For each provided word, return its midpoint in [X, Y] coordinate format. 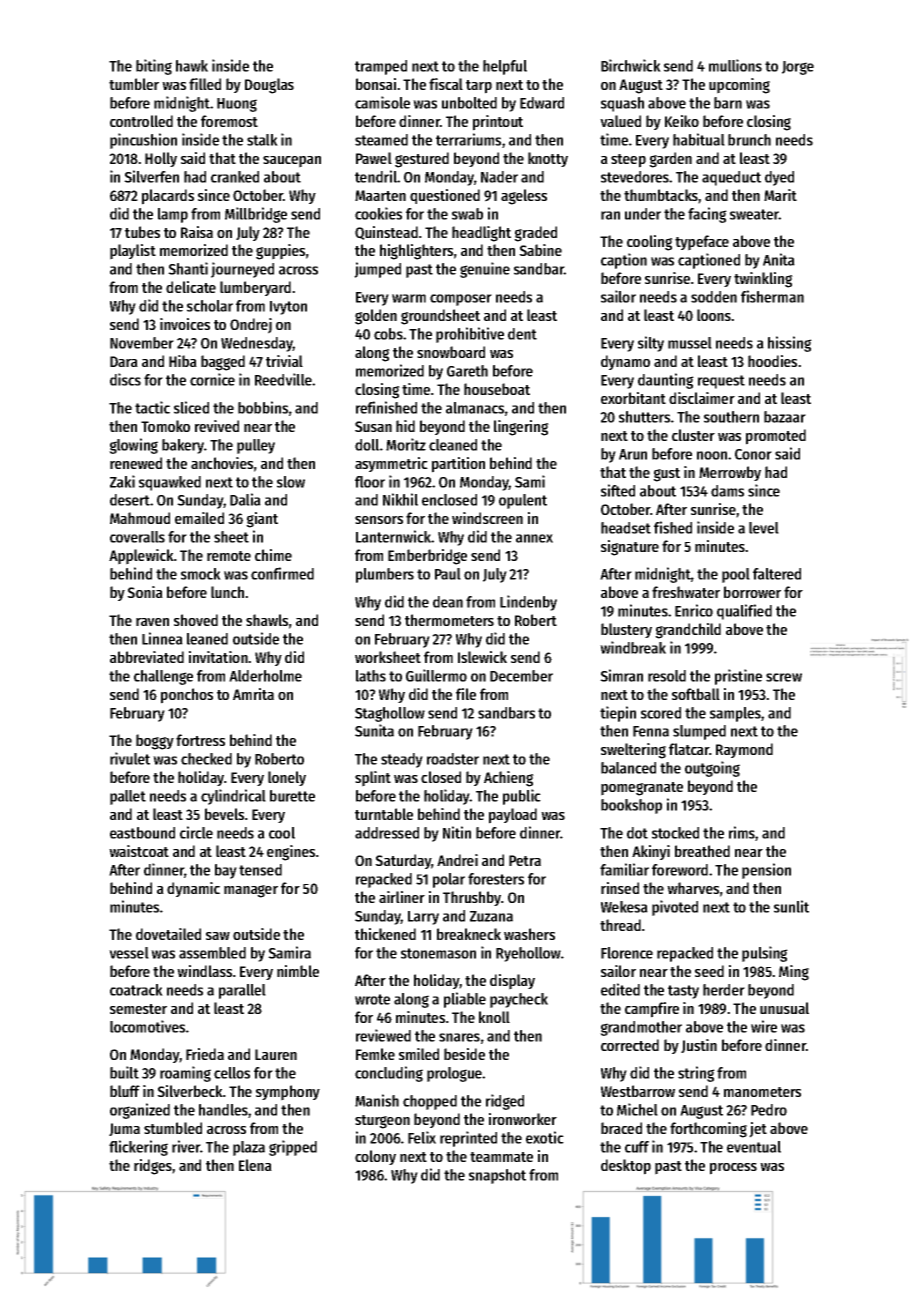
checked [206, 759]
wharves [693, 888]
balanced [628, 768]
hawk [192, 66]
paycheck [519, 1000]
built [124, 1072]
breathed [702, 851]
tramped [381, 67]
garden [670, 160]
